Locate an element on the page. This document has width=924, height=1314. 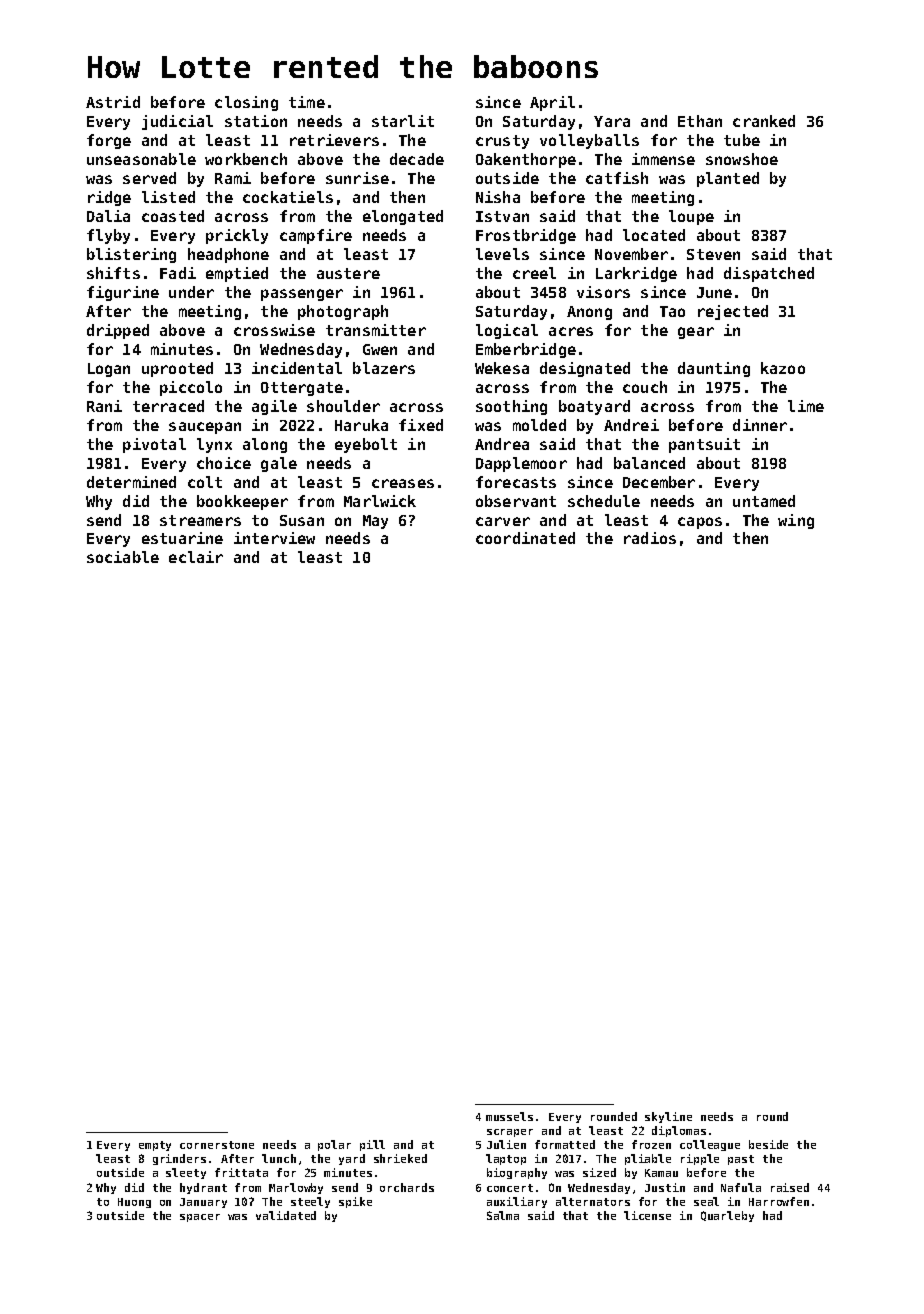
eclair is located at coordinates (196, 557).
